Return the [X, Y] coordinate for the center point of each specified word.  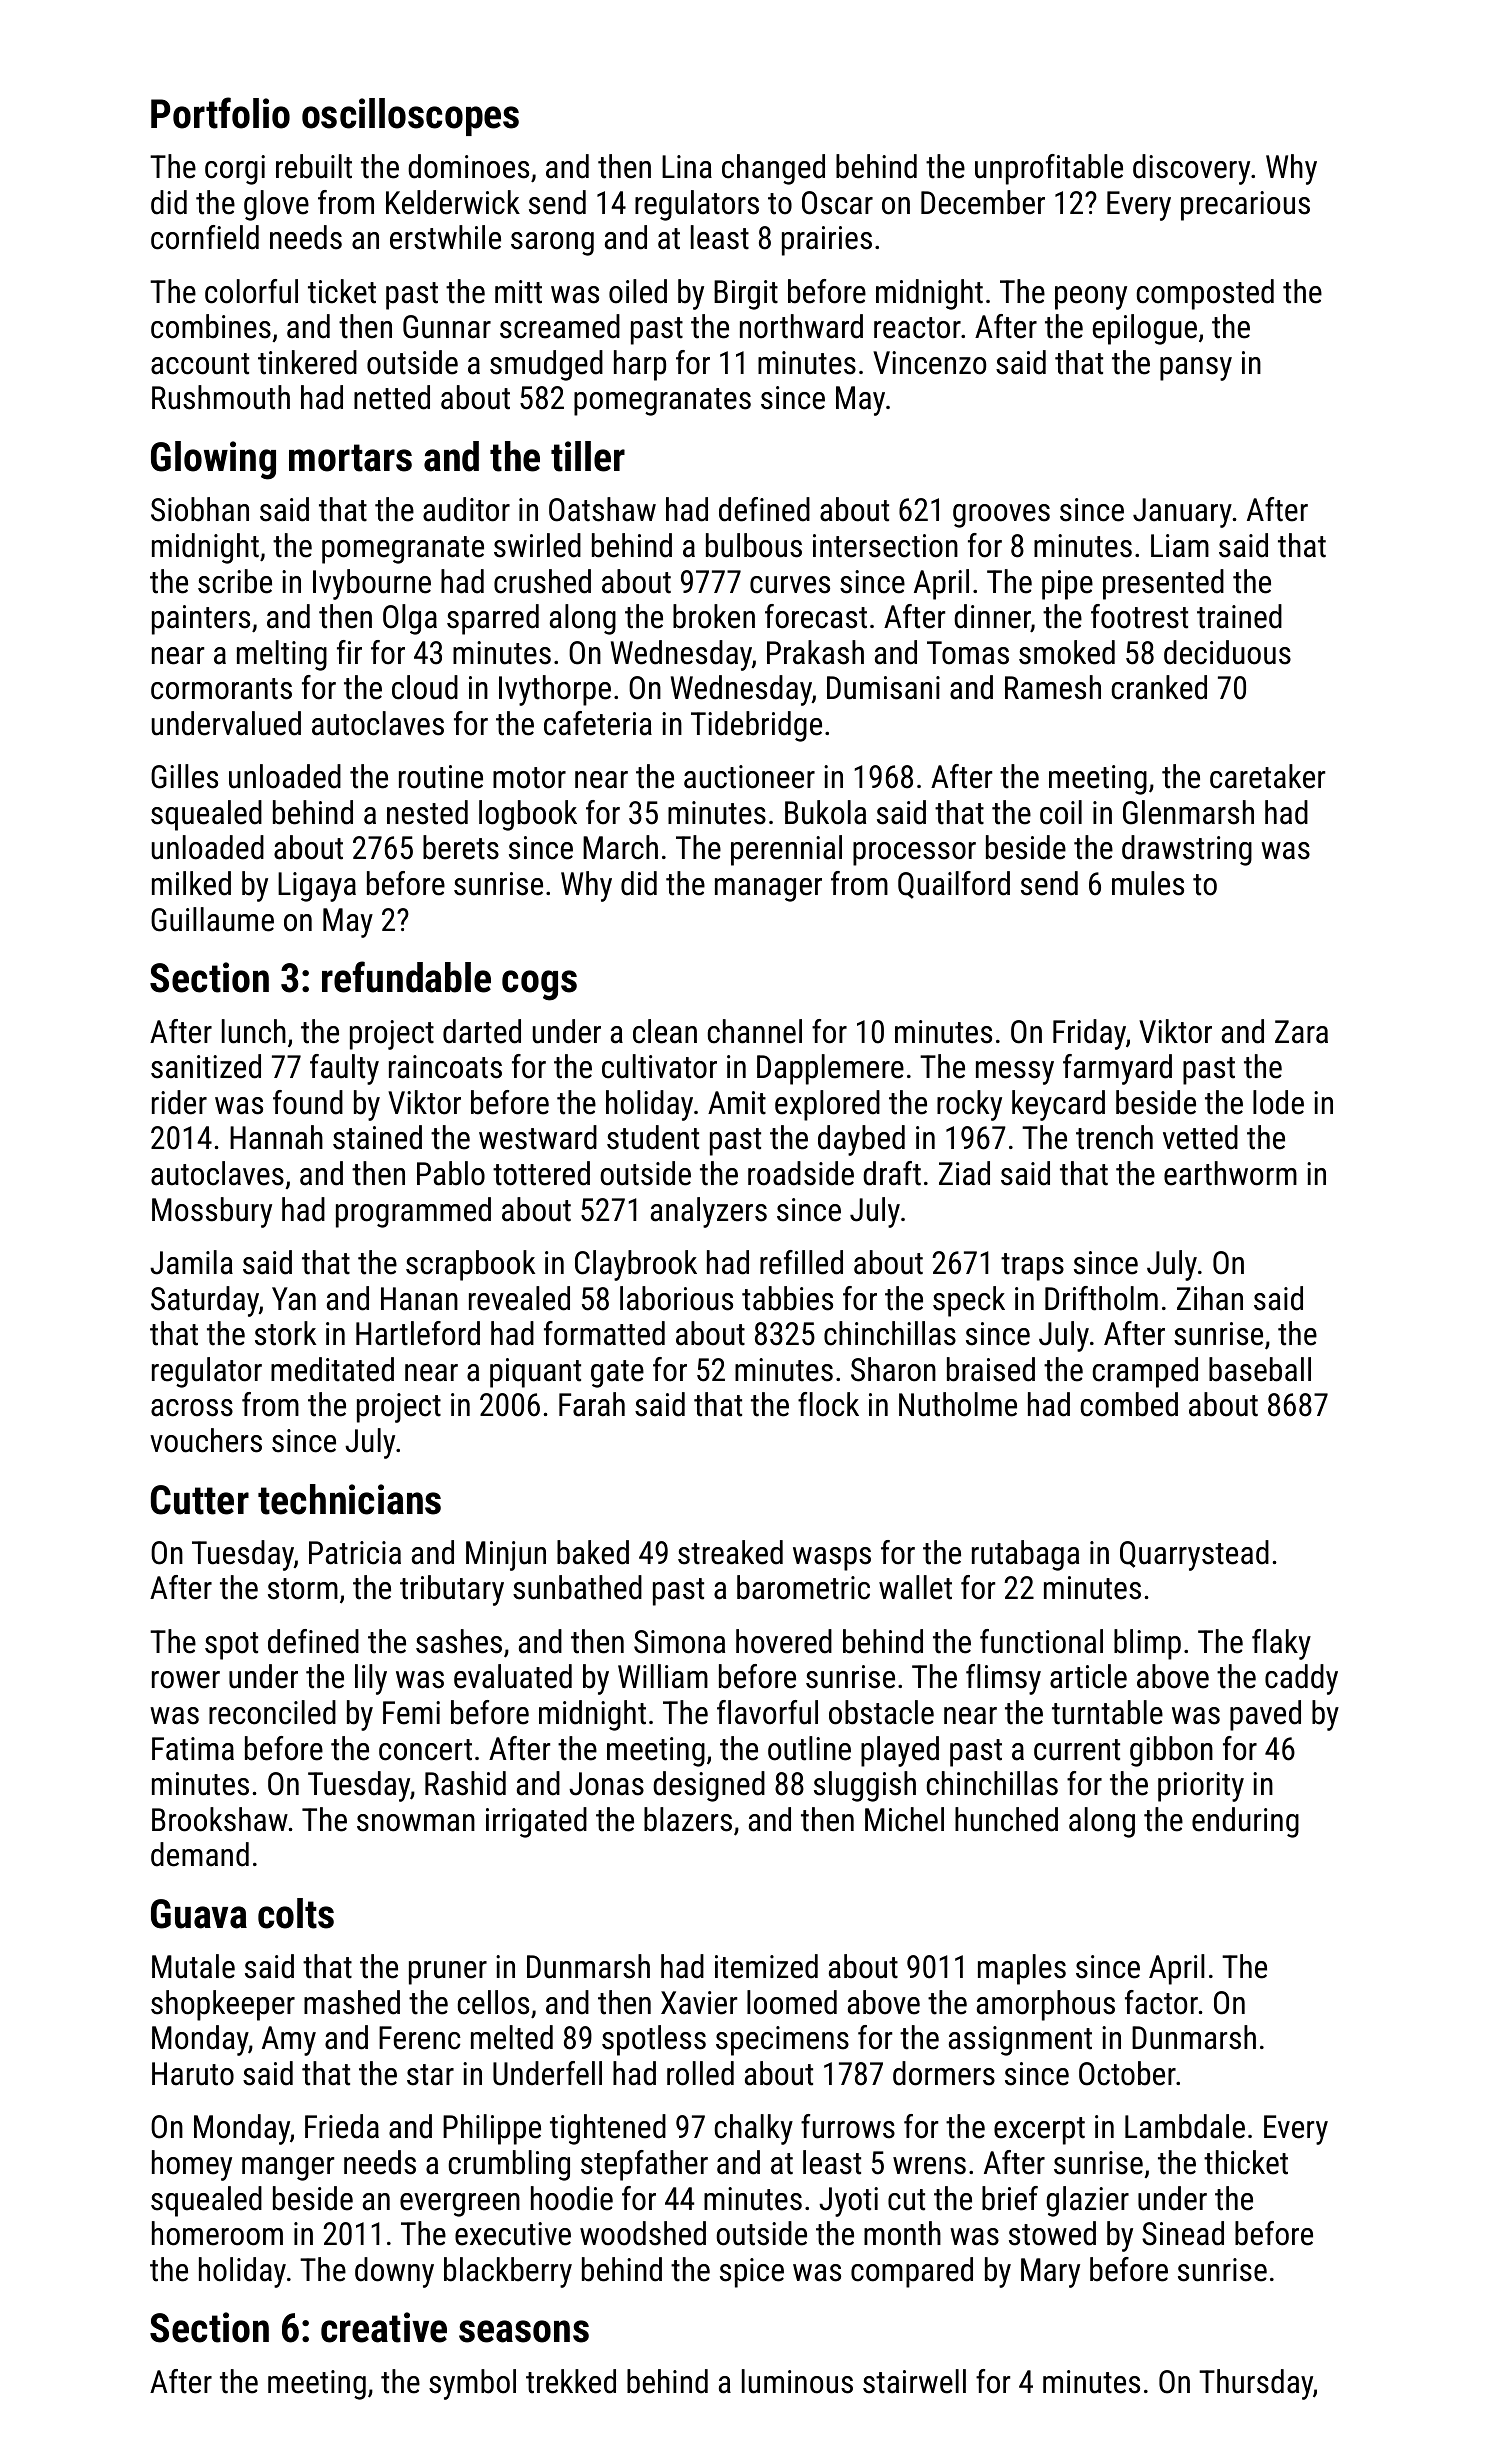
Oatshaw [602, 509]
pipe [1067, 585]
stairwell [914, 2381]
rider [179, 1102]
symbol [472, 2384]
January [1182, 513]
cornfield [205, 237]
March [620, 847]
